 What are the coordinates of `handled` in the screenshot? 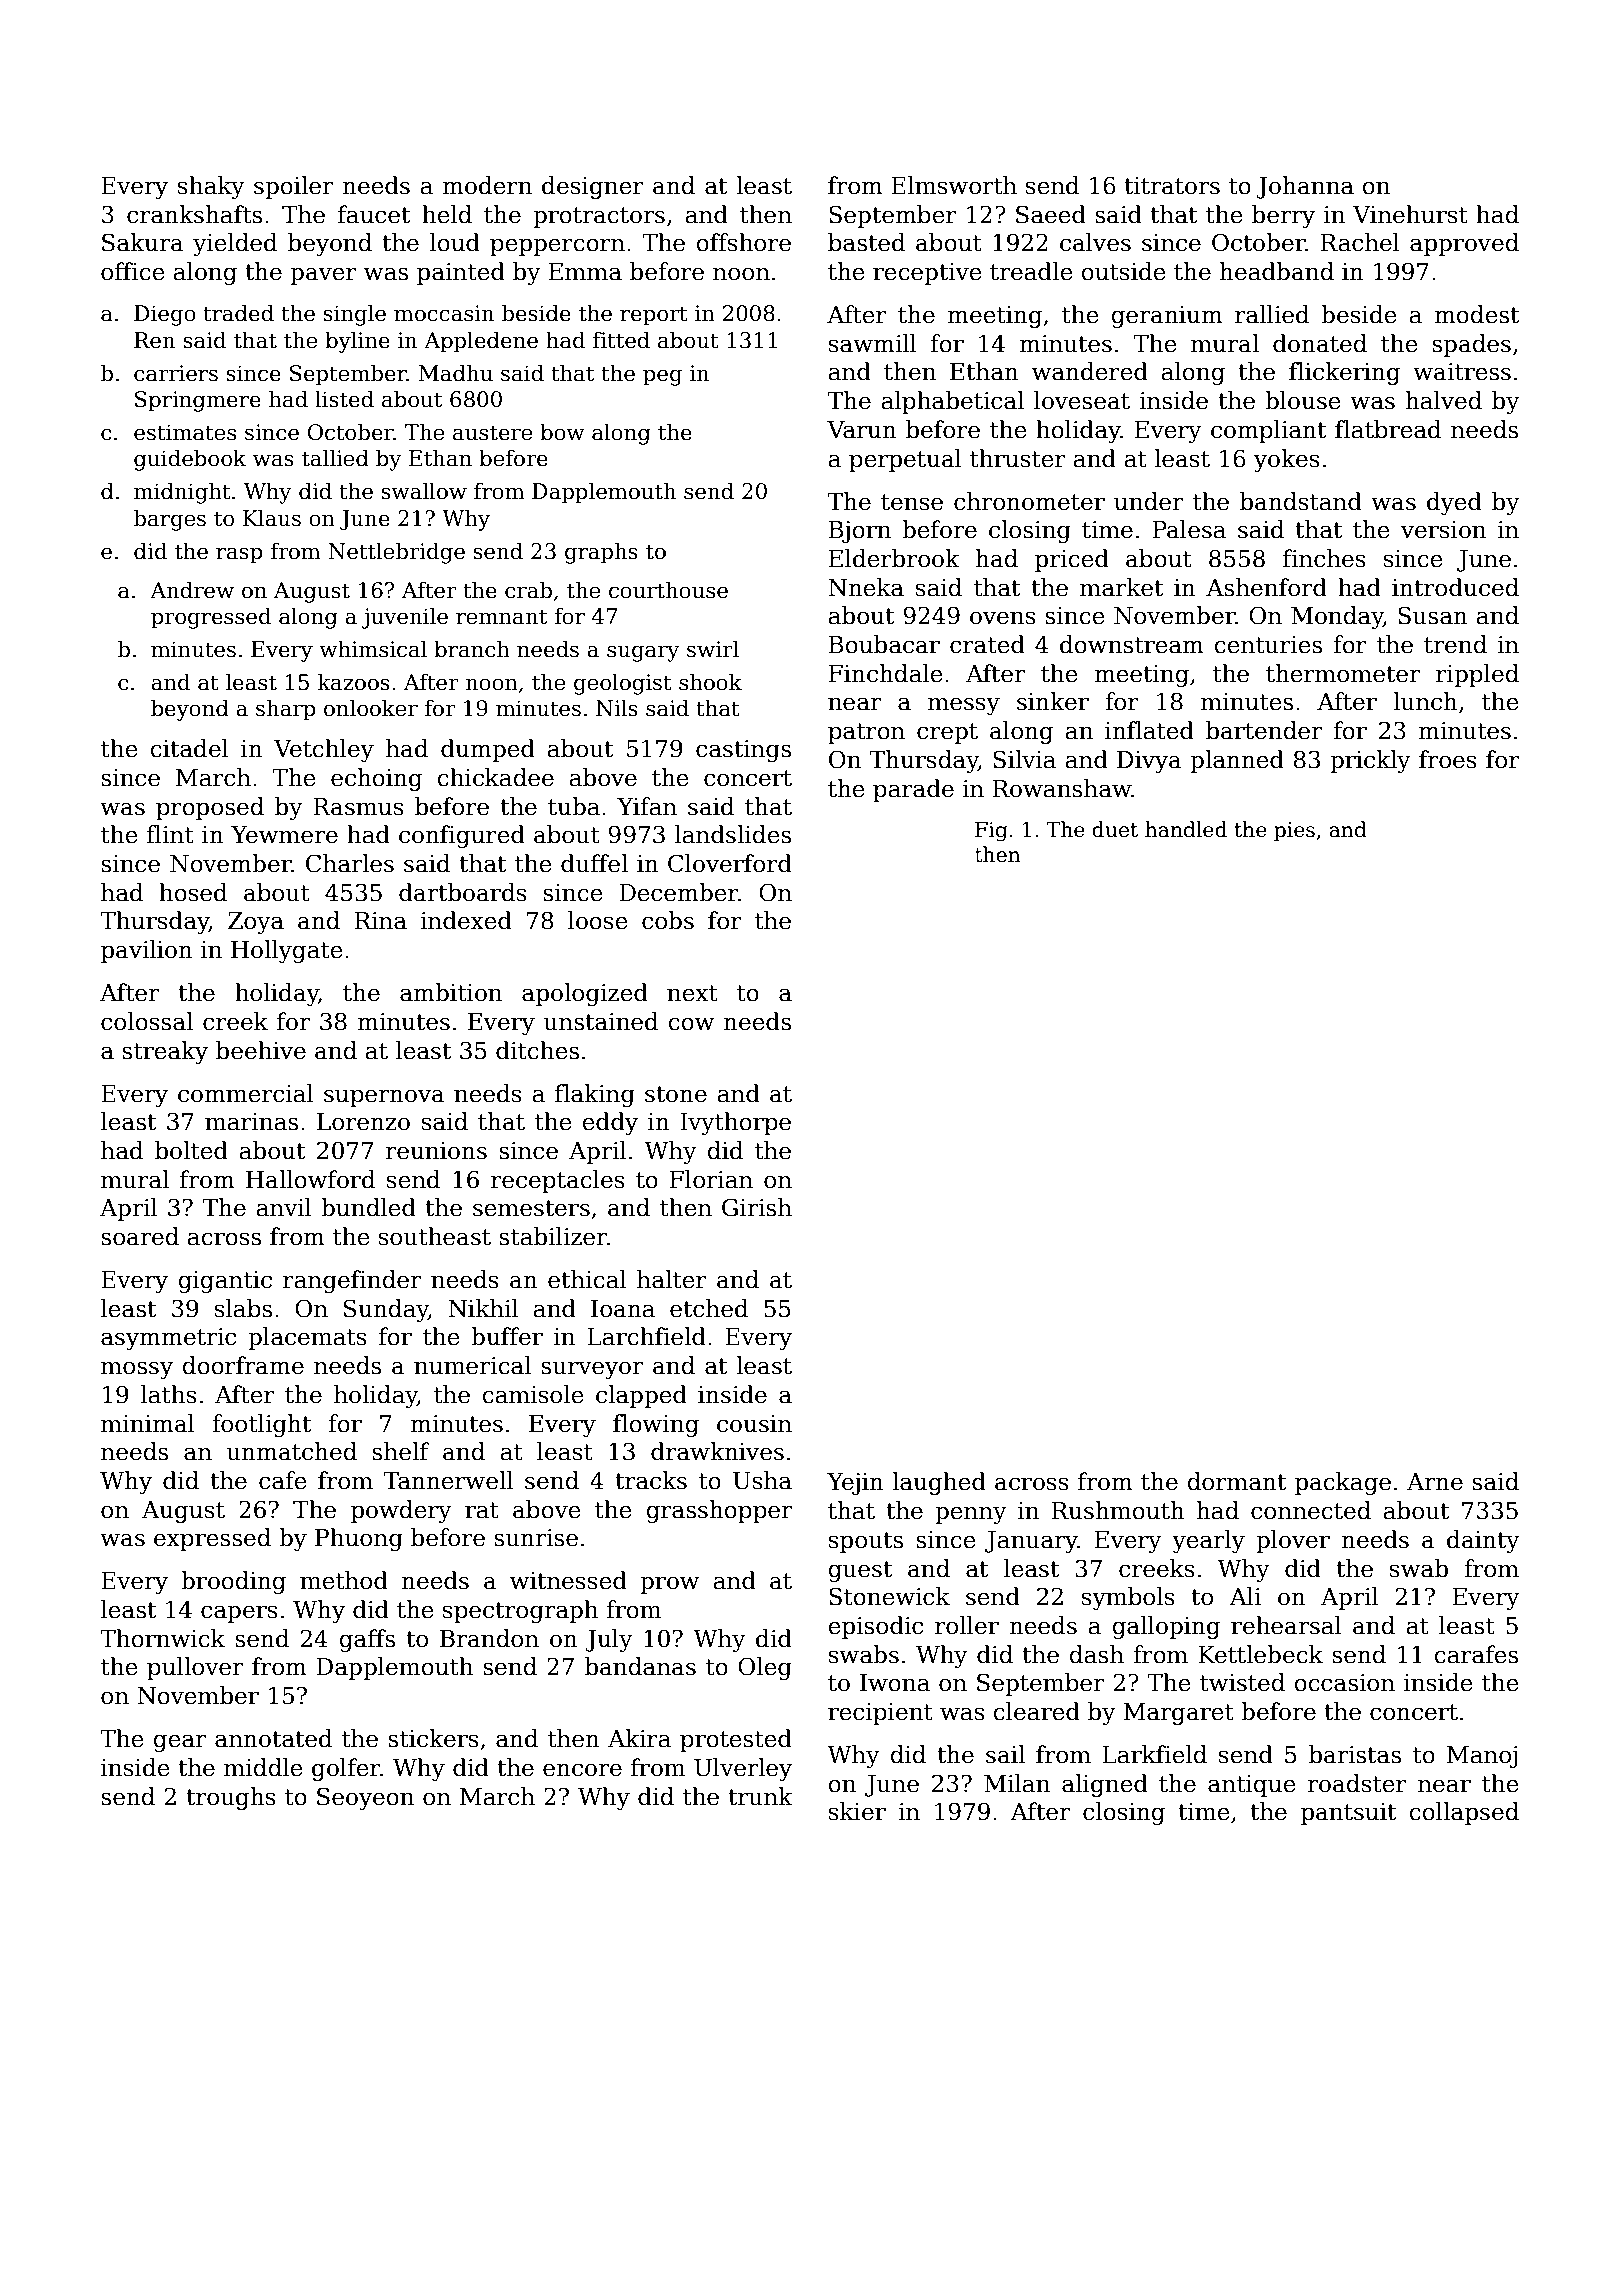 It's located at (1186, 829).
